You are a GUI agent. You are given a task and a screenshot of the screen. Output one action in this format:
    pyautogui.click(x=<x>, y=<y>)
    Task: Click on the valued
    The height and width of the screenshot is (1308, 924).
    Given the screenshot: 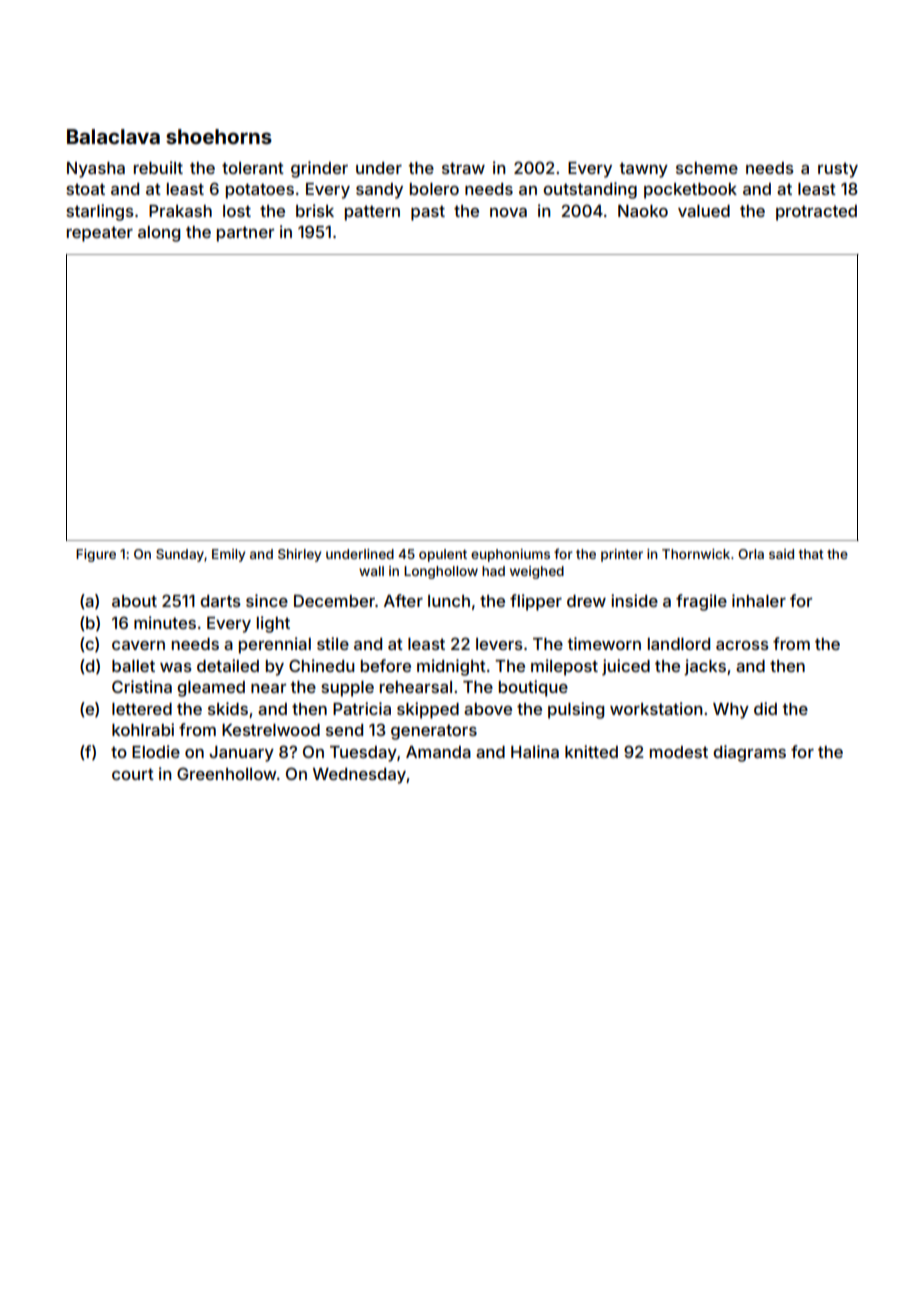 What is the action you would take?
    pyautogui.click(x=704, y=211)
